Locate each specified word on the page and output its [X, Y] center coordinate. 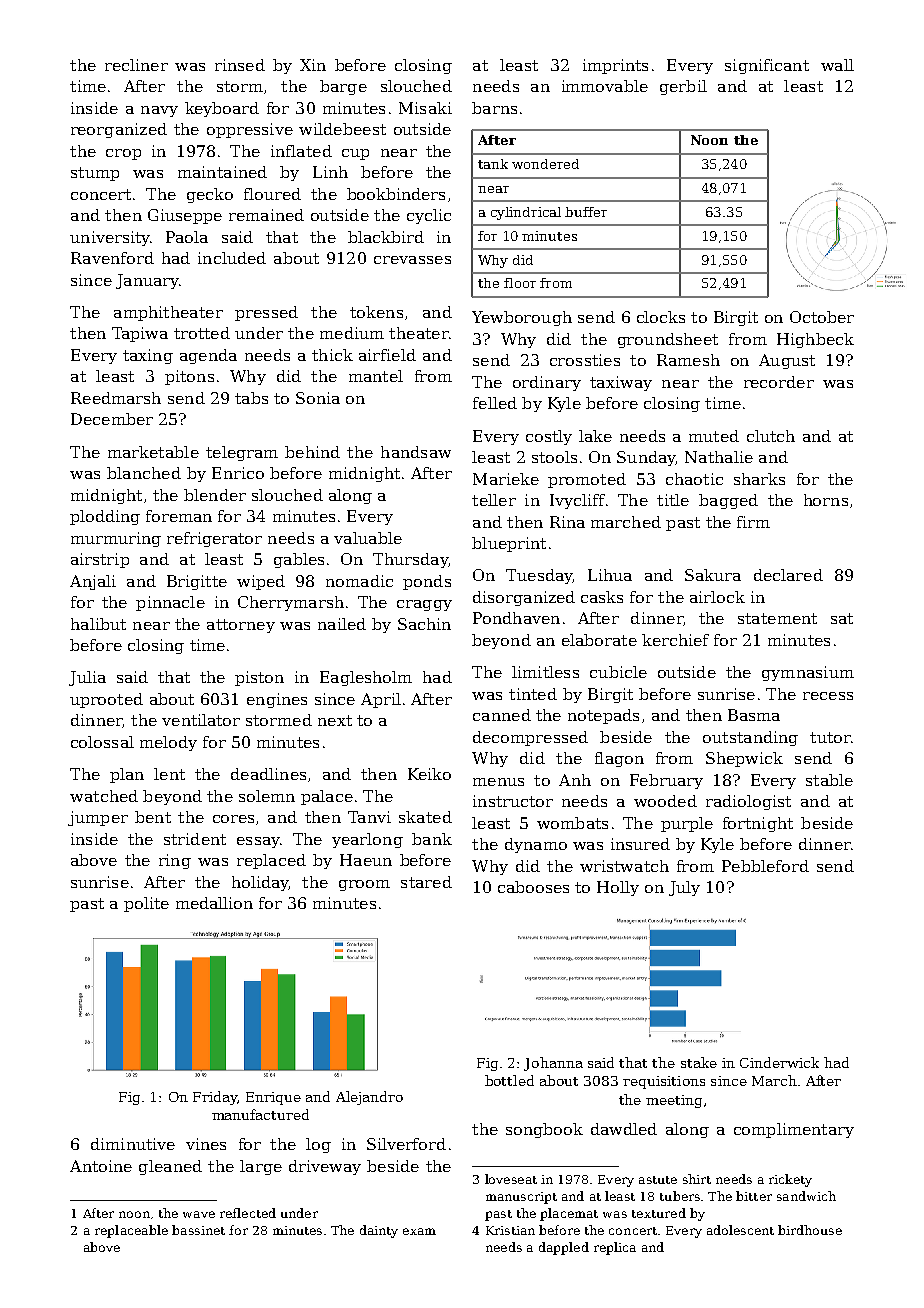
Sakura [713, 575]
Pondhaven [516, 618]
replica [615, 1248]
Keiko [429, 774]
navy [159, 111]
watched [104, 796]
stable [829, 780]
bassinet [198, 1230]
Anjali [93, 582]
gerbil [683, 87]
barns [494, 108]
